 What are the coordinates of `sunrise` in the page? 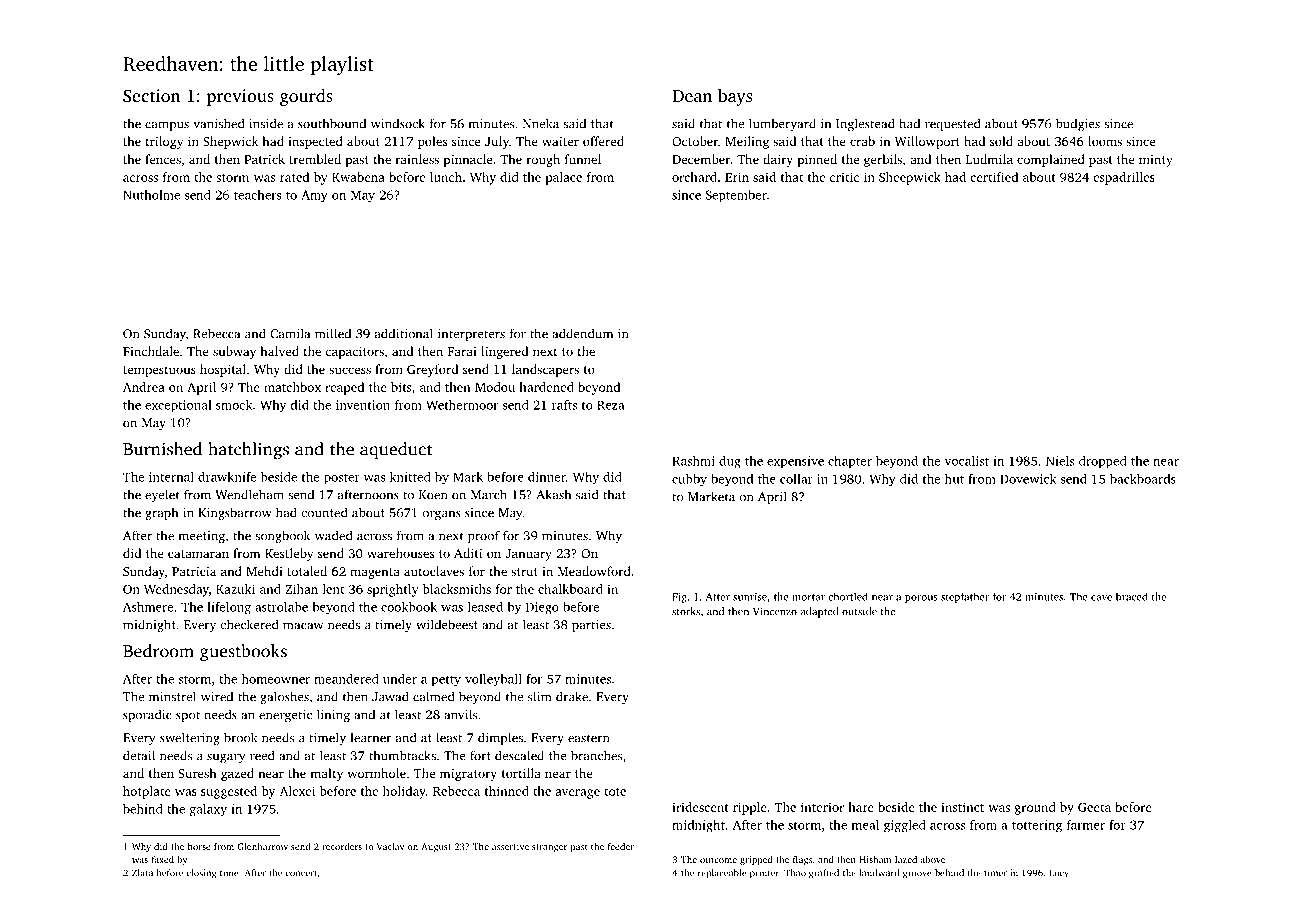 It's located at (750, 597).
